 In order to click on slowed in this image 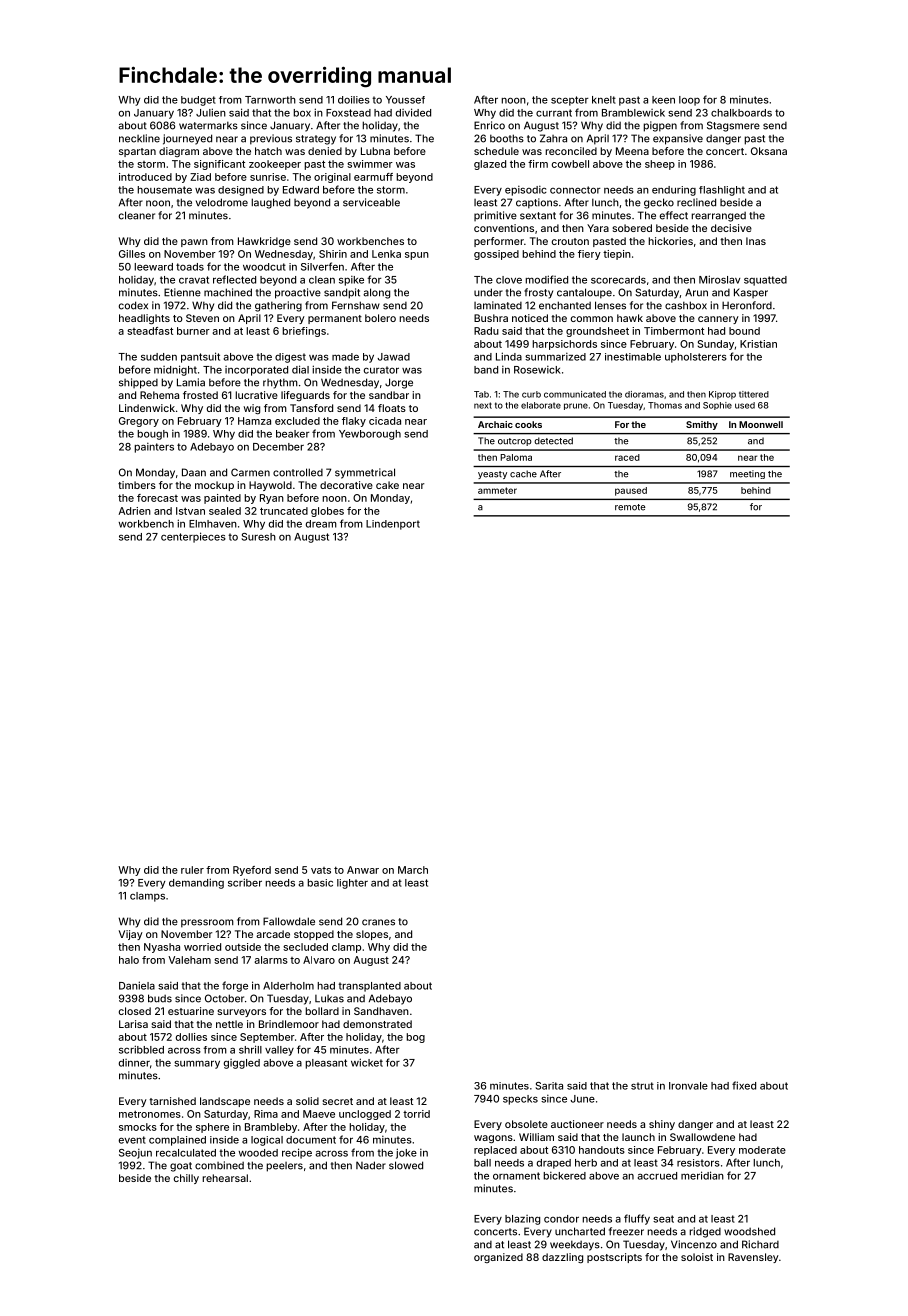, I will do `click(406, 1165)`.
